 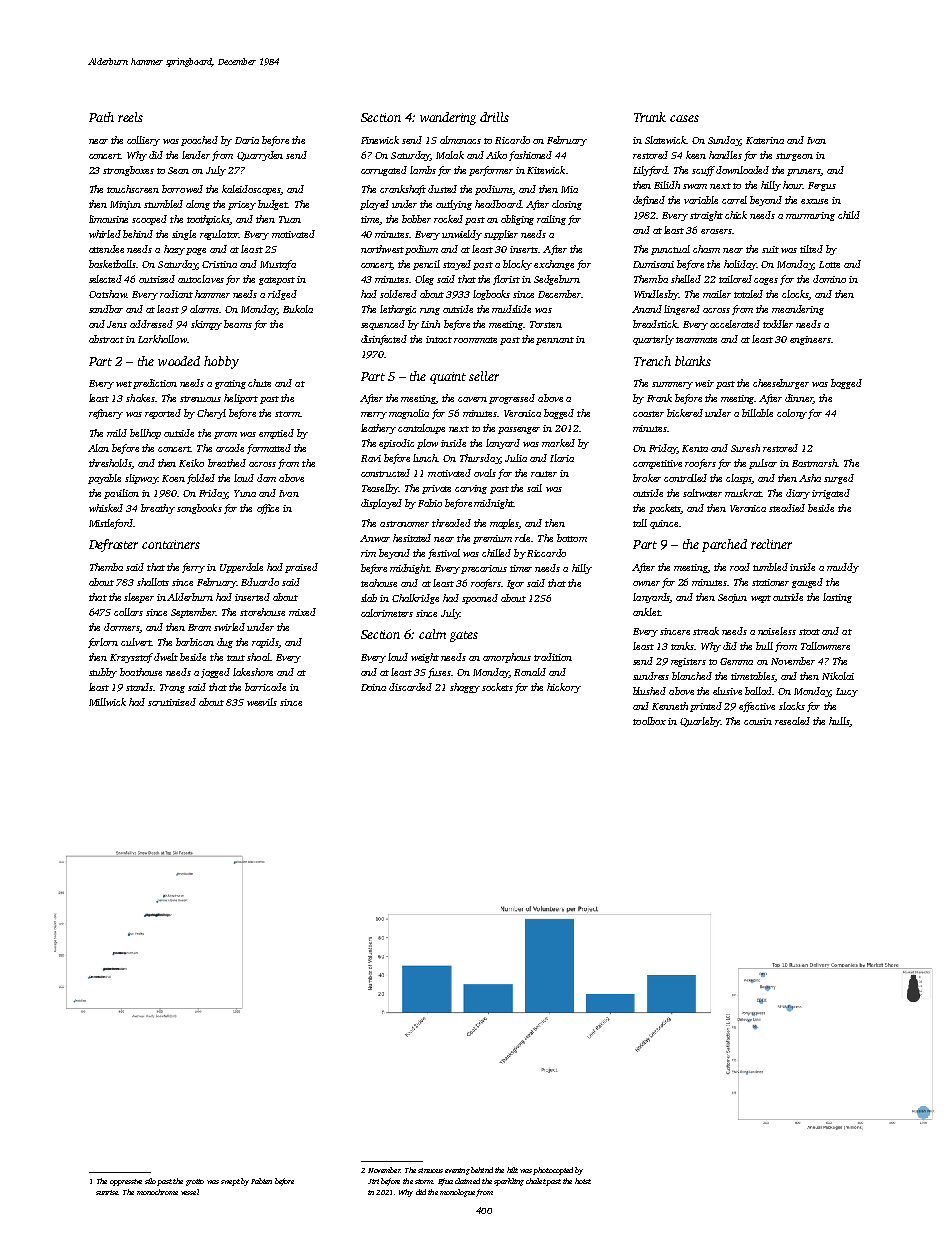 I want to click on hulls, so click(x=839, y=722).
